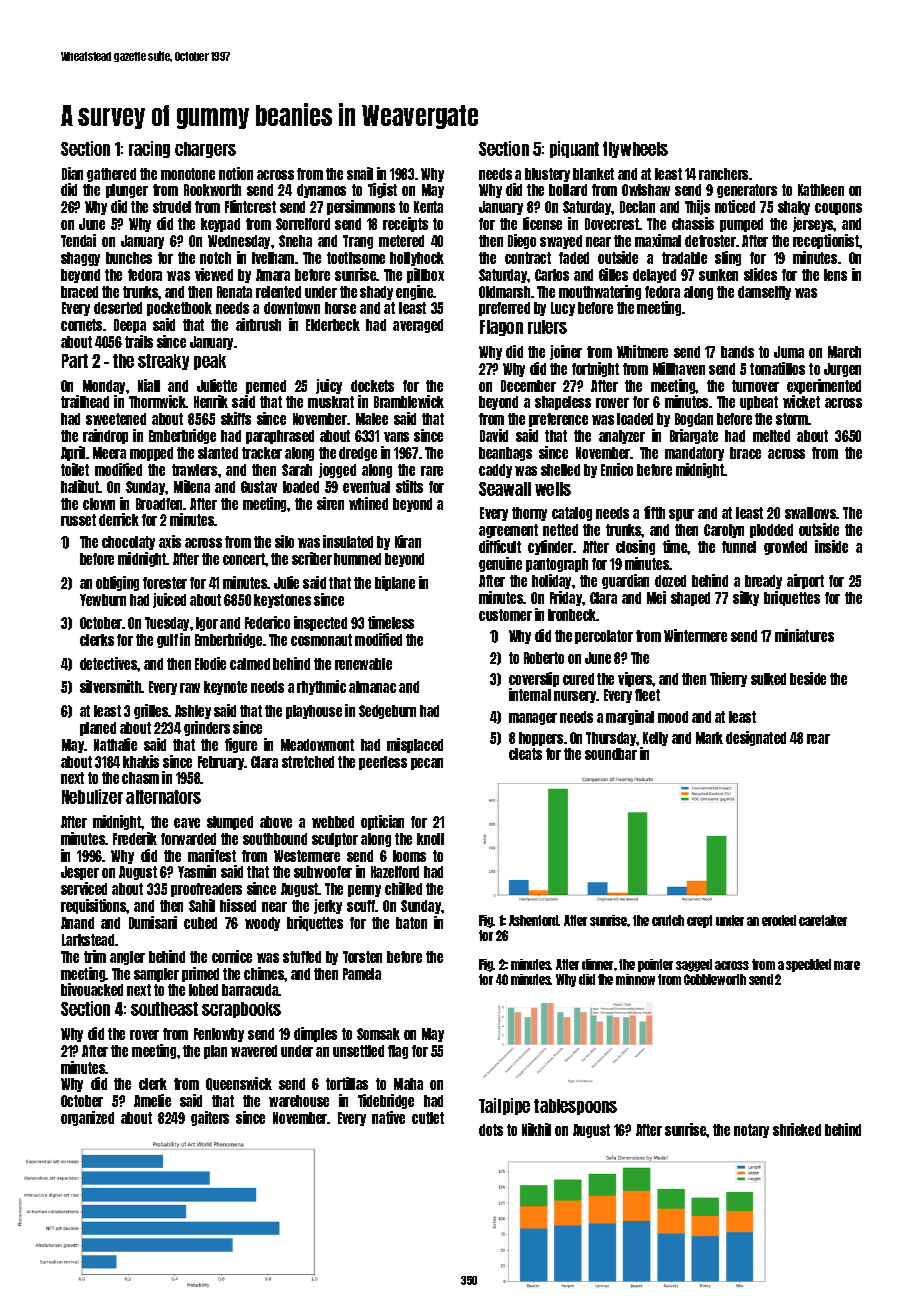 This screenshot has height=1308, width=924. Describe the element at coordinates (103, 600) in the screenshot. I see `Yewburn` at that location.
